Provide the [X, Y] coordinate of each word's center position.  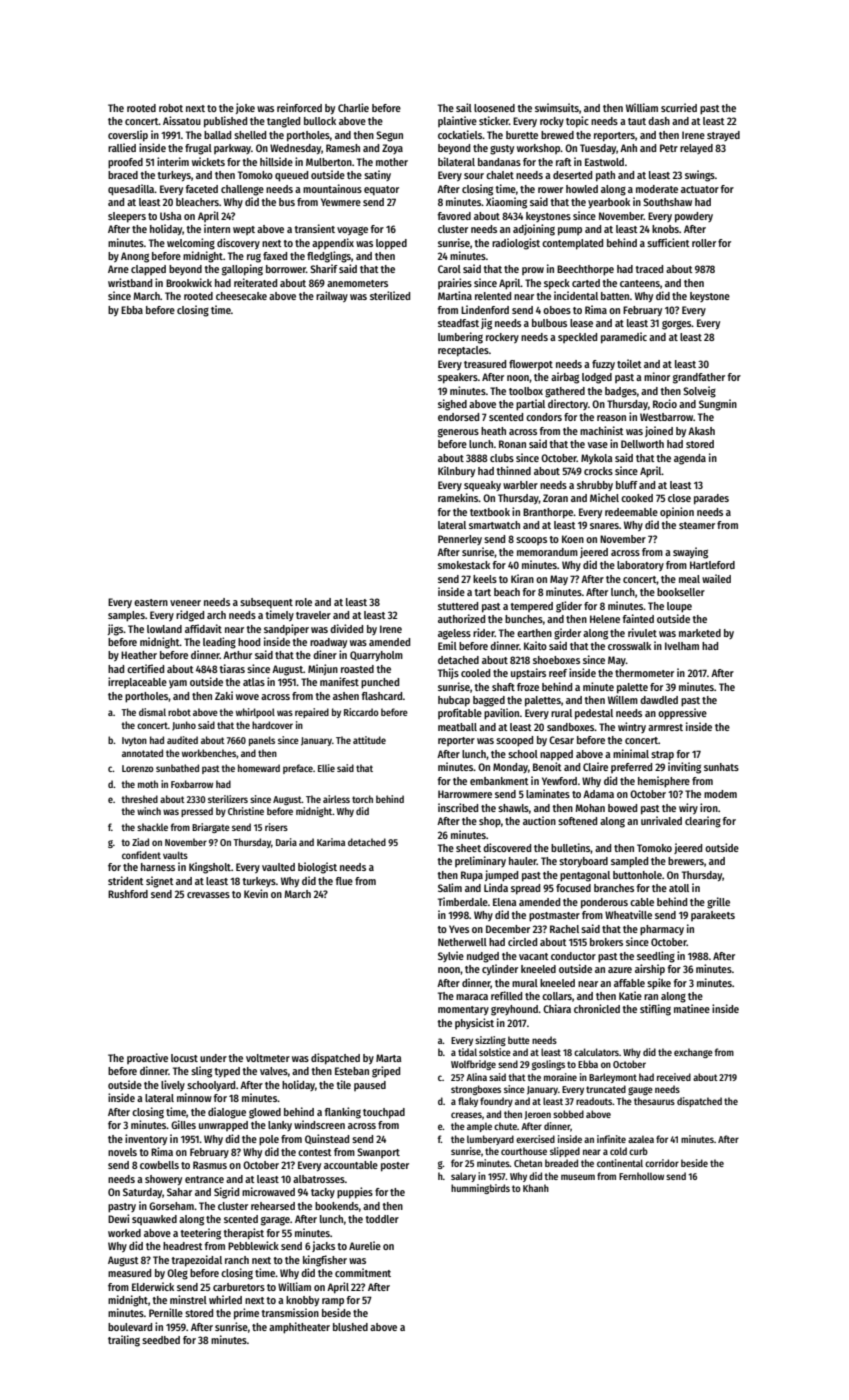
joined [659, 431]
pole [269, 1140]
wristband [130, 282]
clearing [703, 822]
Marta [389, 1058]
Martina [455, 295]
